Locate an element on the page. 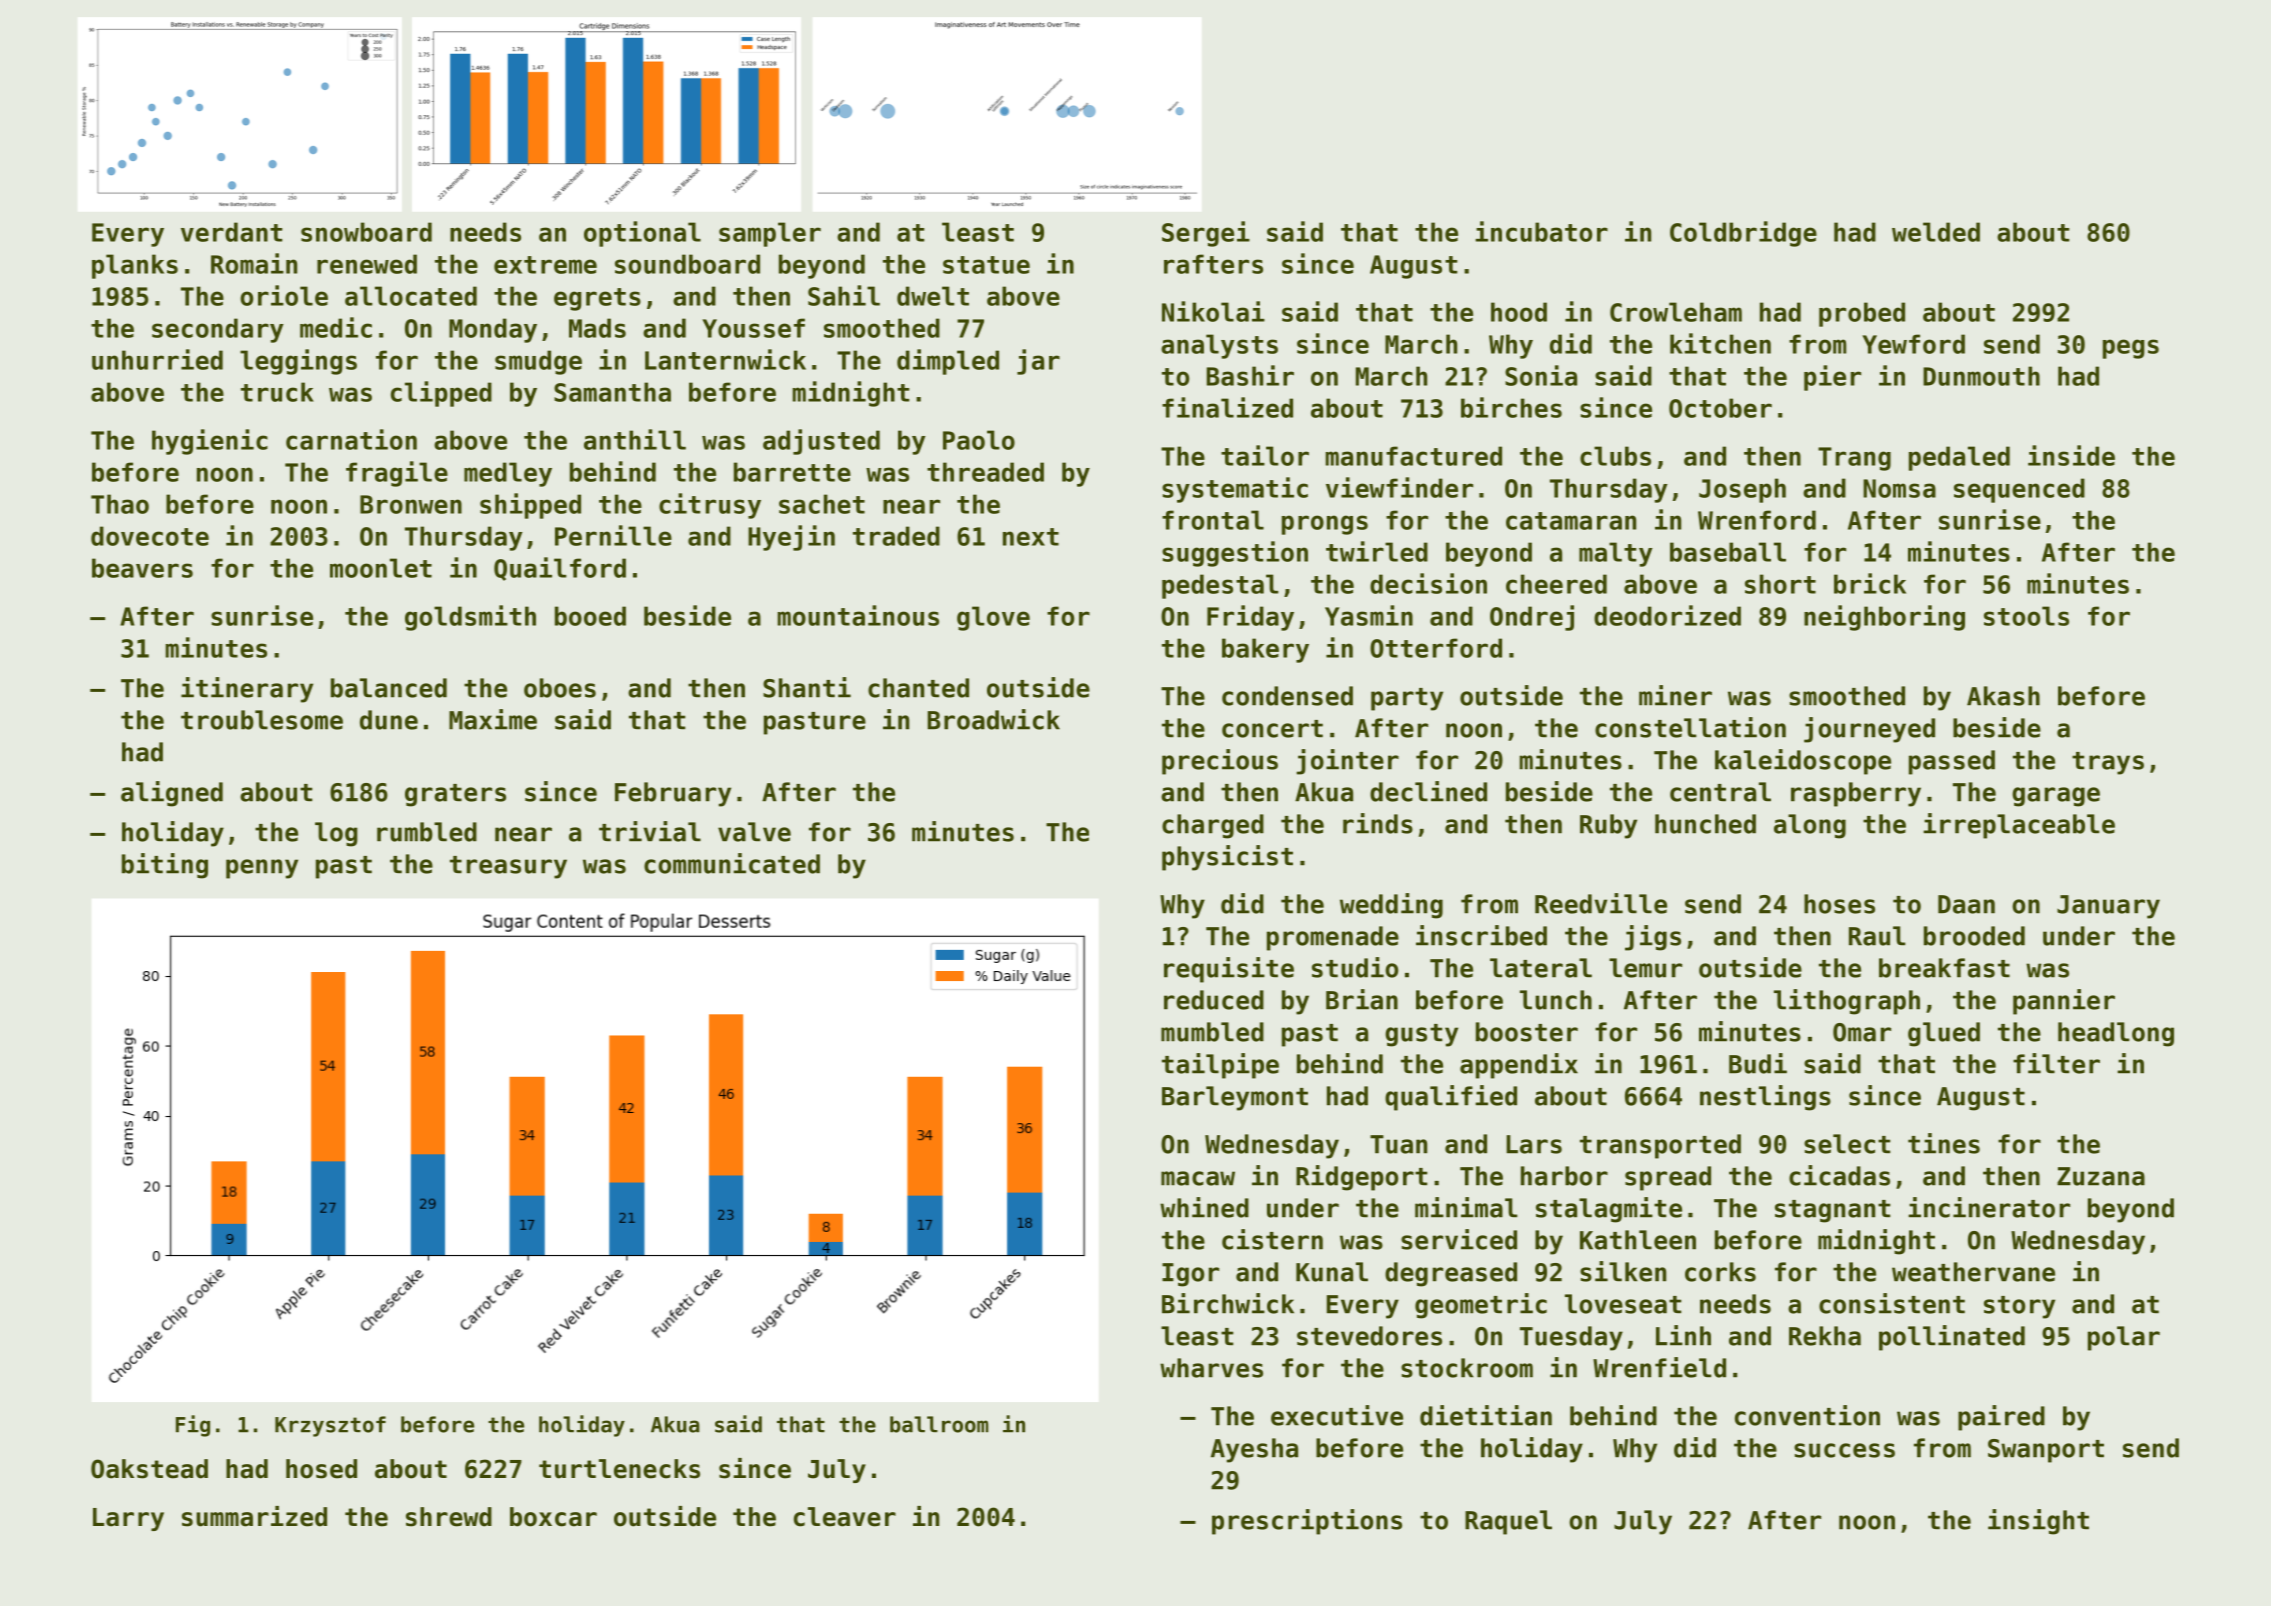 This page has height=1606, width=2271. itinerary is located at coordinates (247, 690).
